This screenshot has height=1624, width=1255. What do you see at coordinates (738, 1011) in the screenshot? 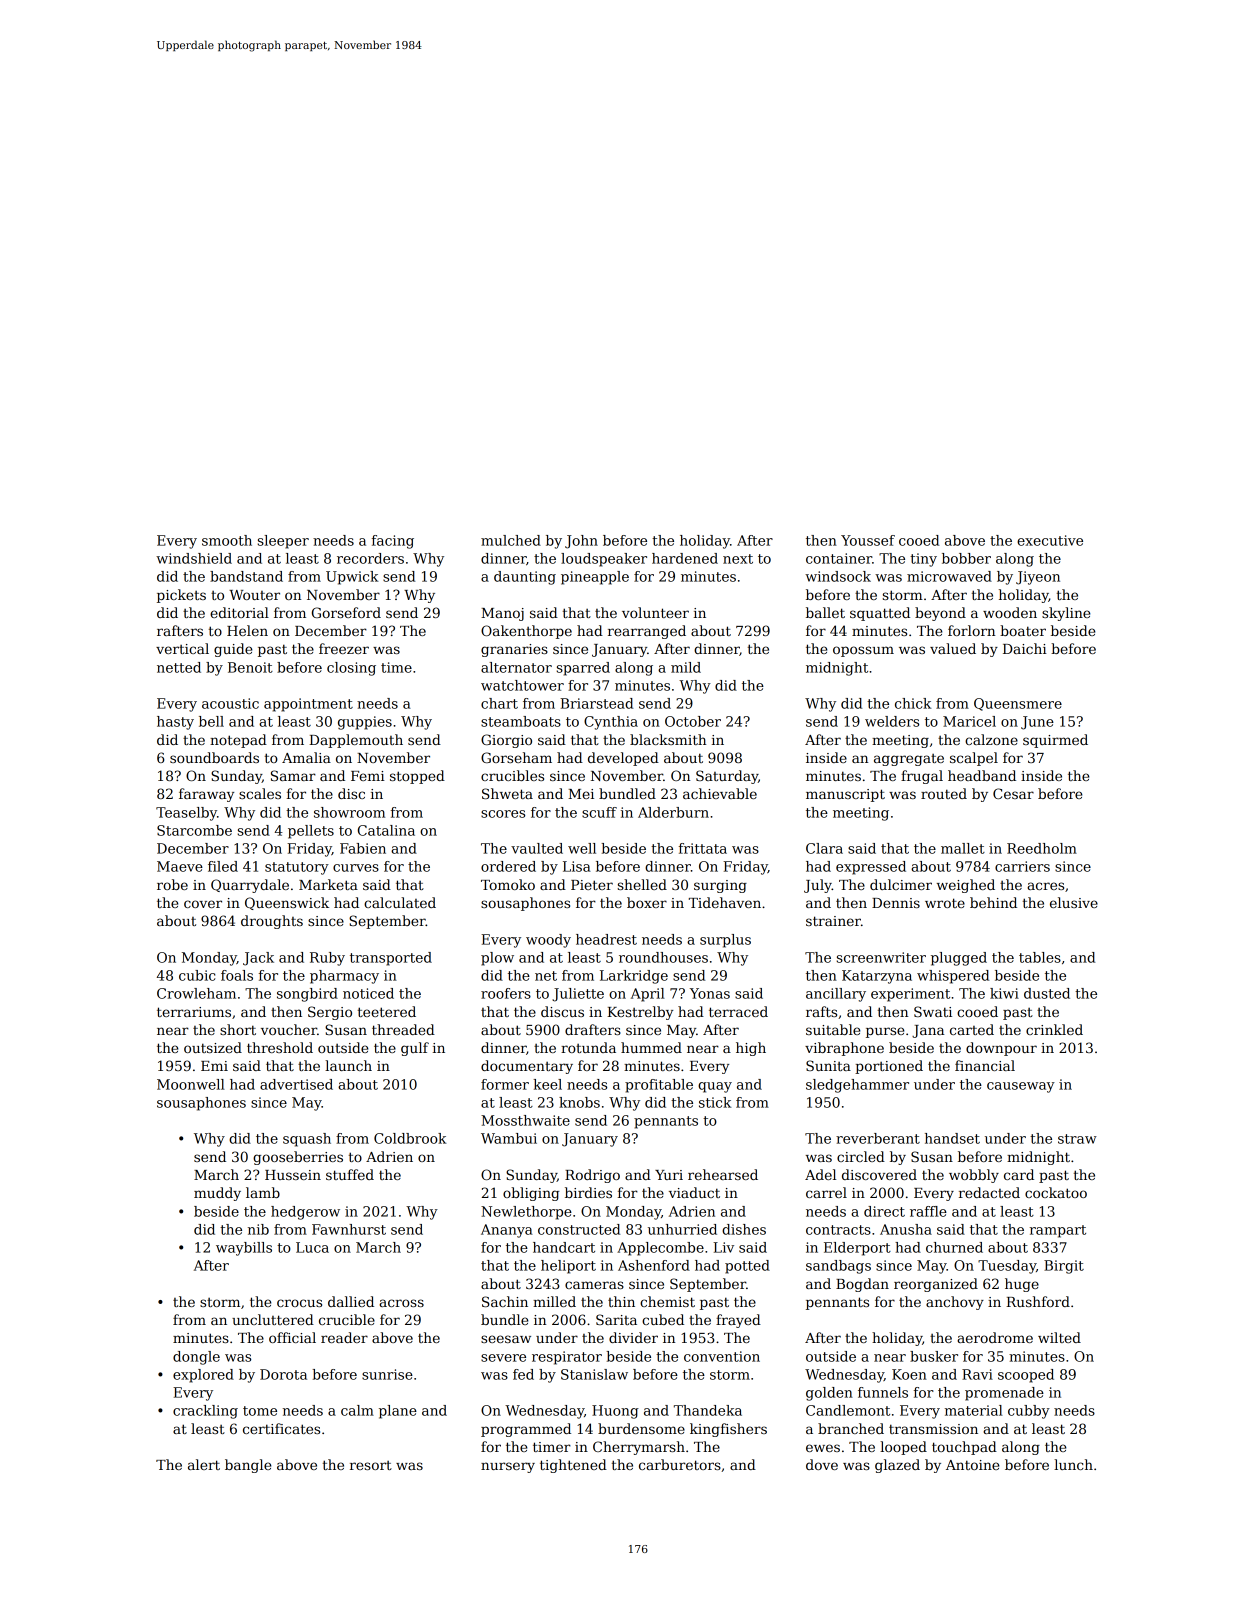
I see `terraced` at bounding box center [738, 1011].
